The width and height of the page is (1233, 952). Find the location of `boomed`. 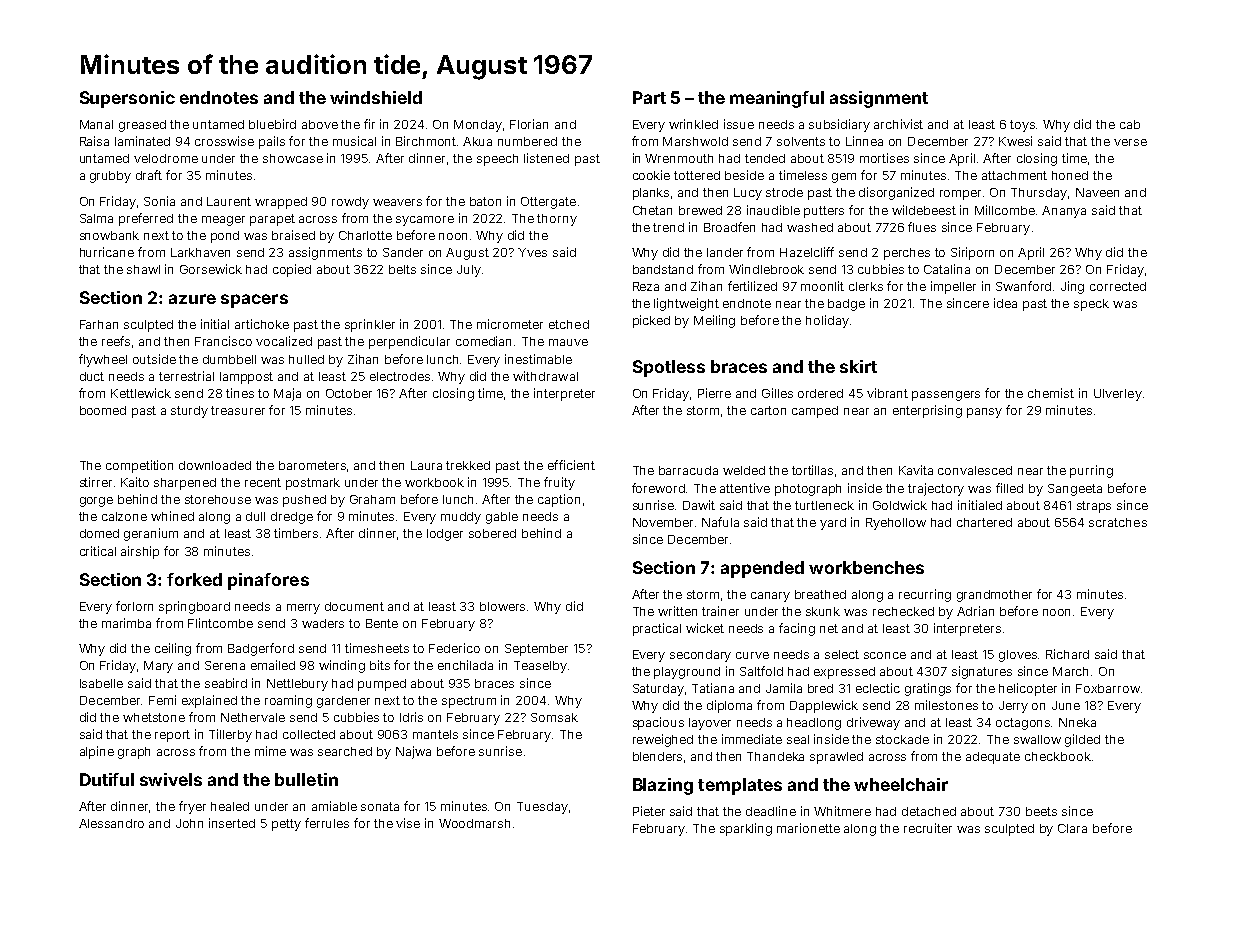

boomed is located at coordinates (103, 410).
